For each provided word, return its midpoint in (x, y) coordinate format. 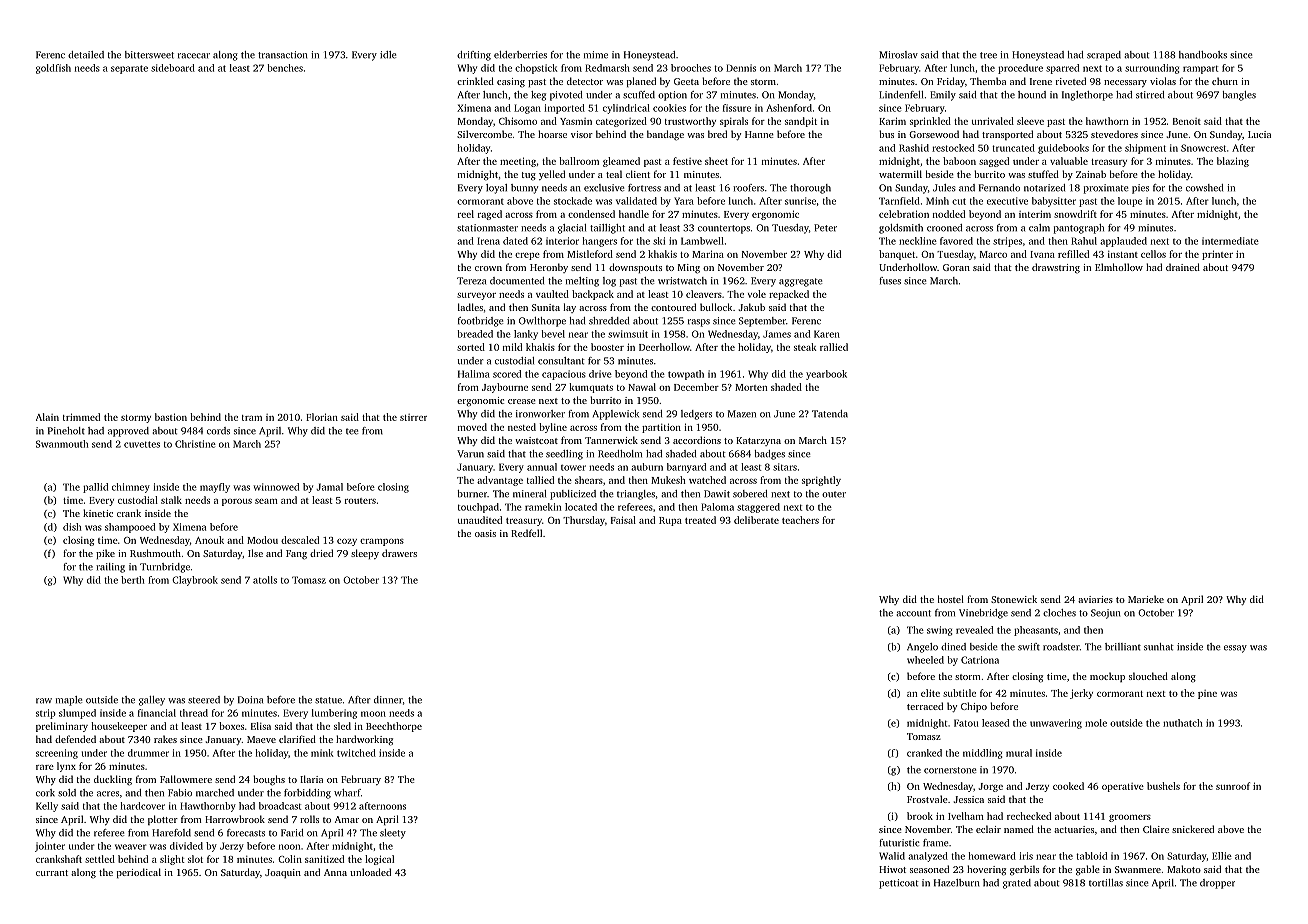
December (696, 387)
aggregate (800, 282)
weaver (130, 847)
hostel (951, 599)
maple (69, 701)
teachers (800, 520)
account (913, 613)
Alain (47, 417)
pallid (95, 488)
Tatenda (830, 414)
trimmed (81, 417)
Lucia (1259, 134)
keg (538, 96)
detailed (86, 55)
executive (1007, 201)
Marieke (1146, 599)
